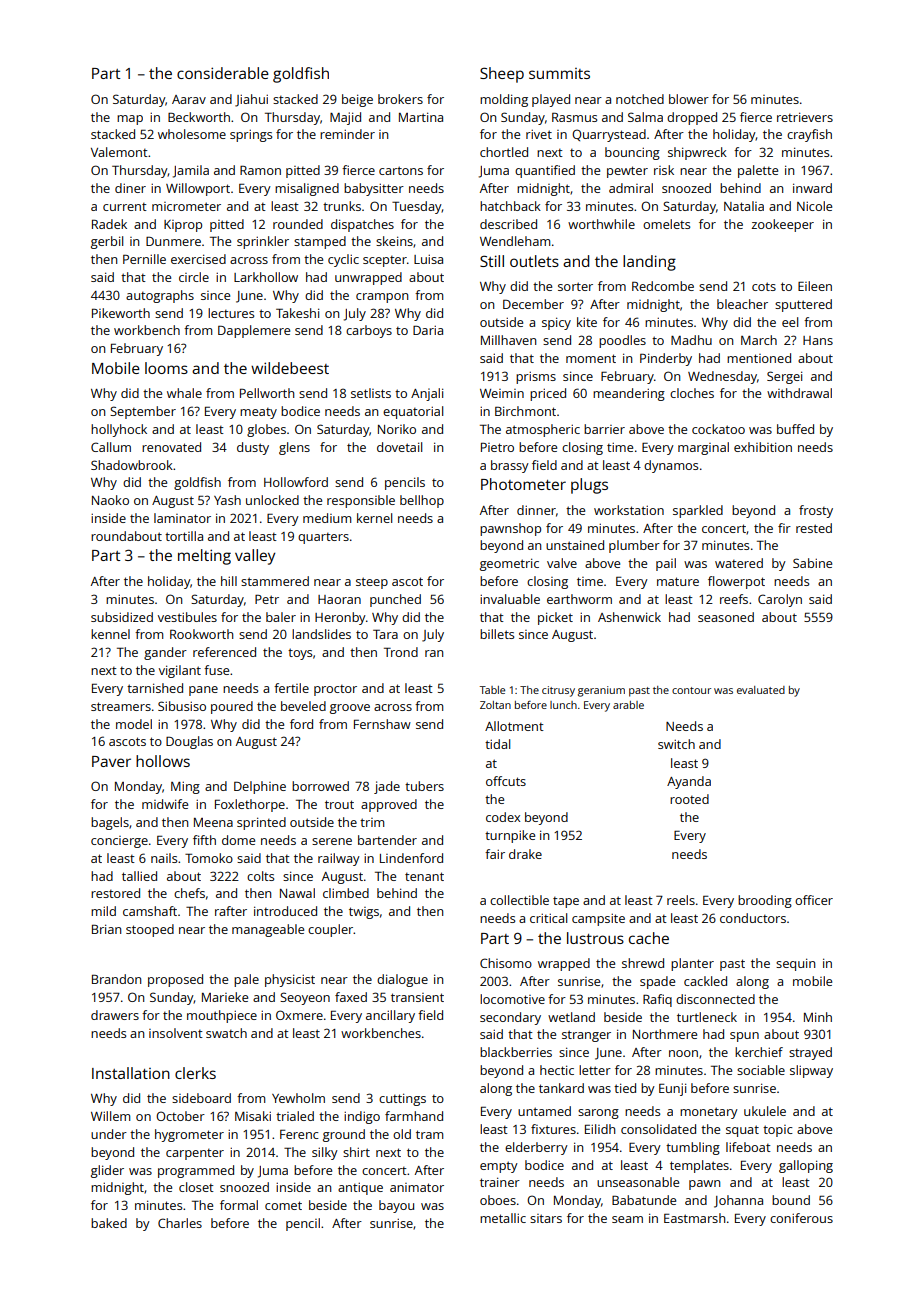 This screenshot has width=924, height=1308. What do you see at coordinates (260, 876) in the screenshot?
I see `colts` at bounding box center [260, 876].
